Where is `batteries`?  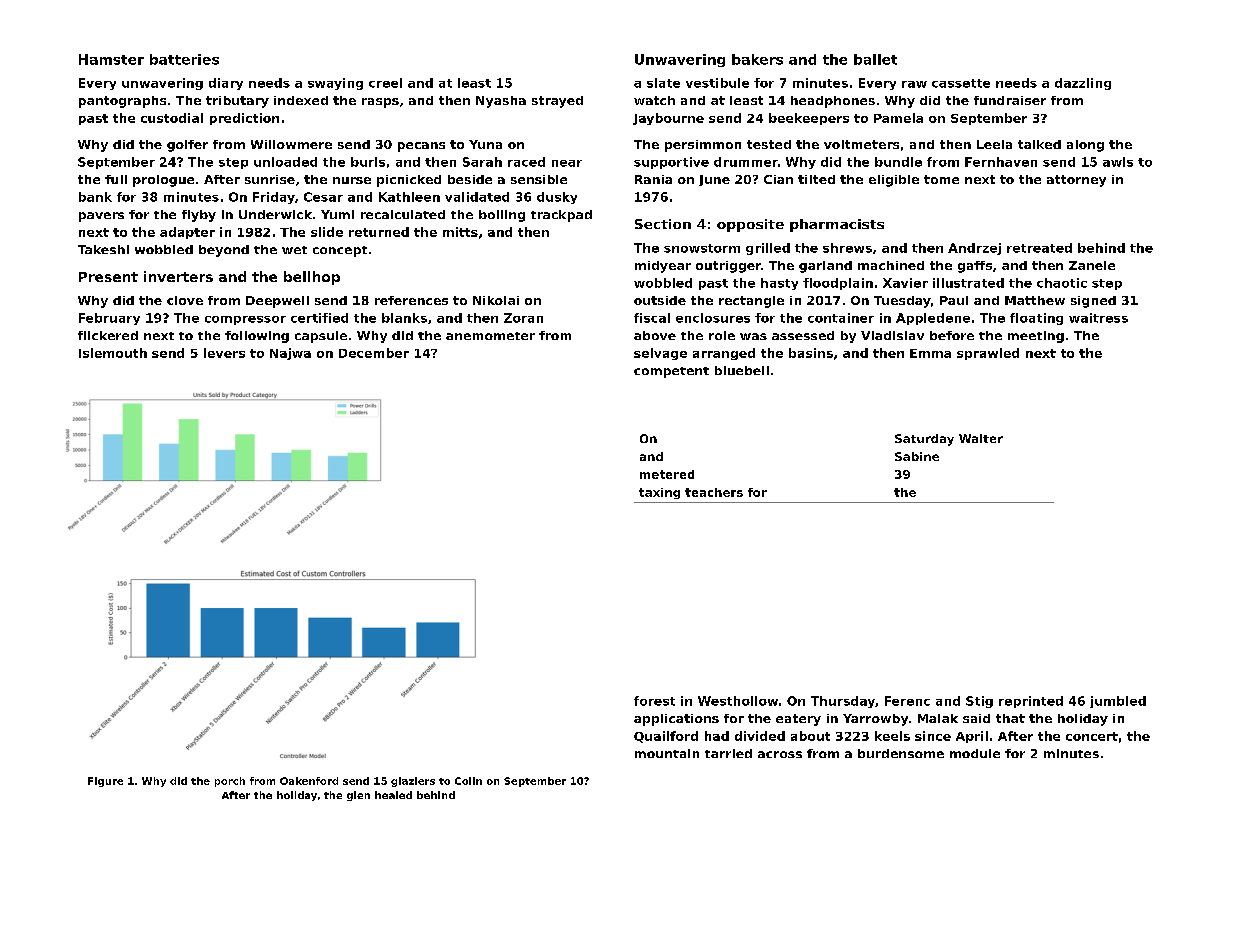
batteries is located at coordinates (184, 59).
